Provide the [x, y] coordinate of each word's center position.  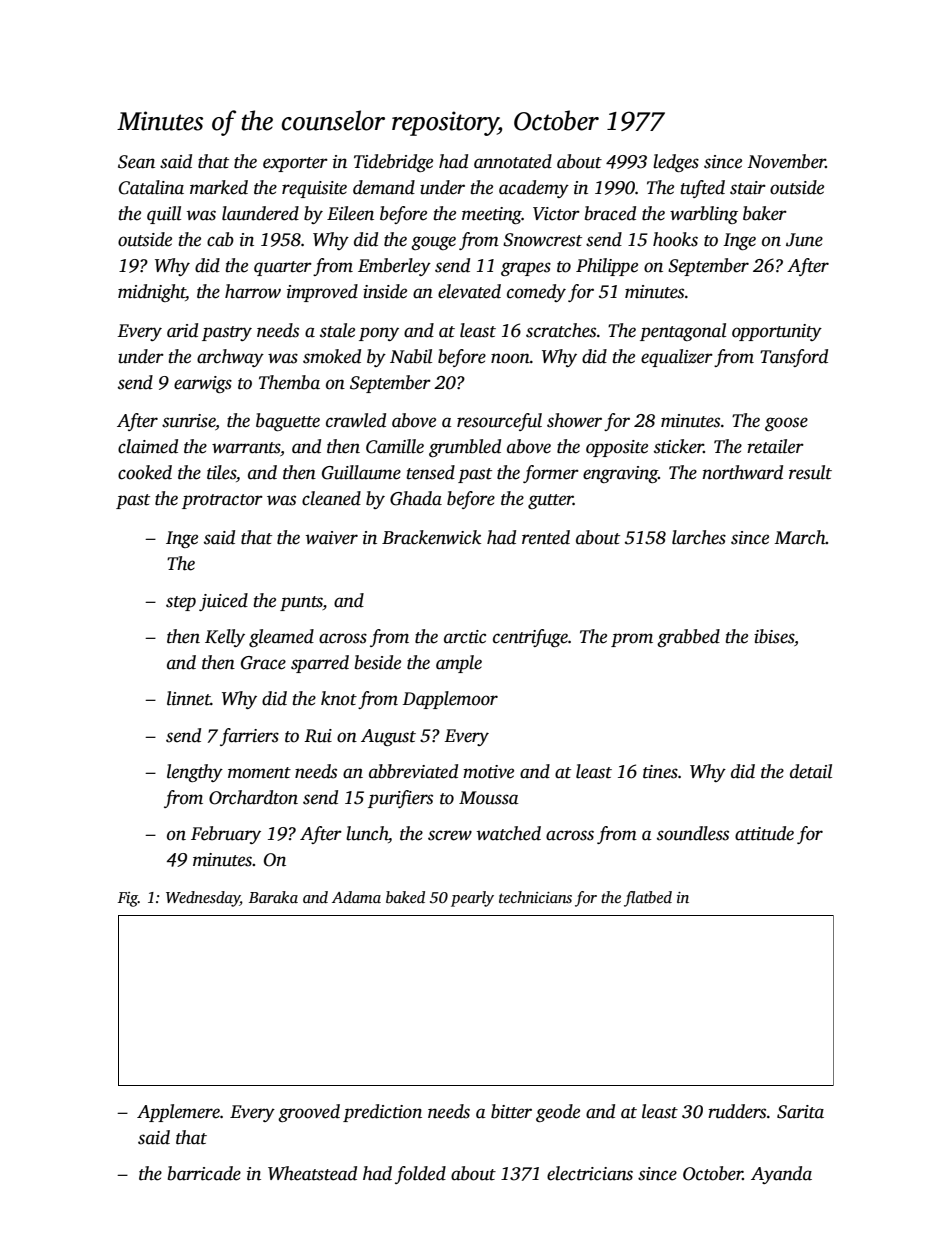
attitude [764, 833]
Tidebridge [393, 163]
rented [546, 537]
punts [301, 603]
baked [405, 897]
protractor [222, 501]
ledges [676, 163]
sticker [679, 446]
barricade [204, 1173]
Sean [136, 162]
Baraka [273, 897]
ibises [774, 636]
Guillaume [361, 472]
